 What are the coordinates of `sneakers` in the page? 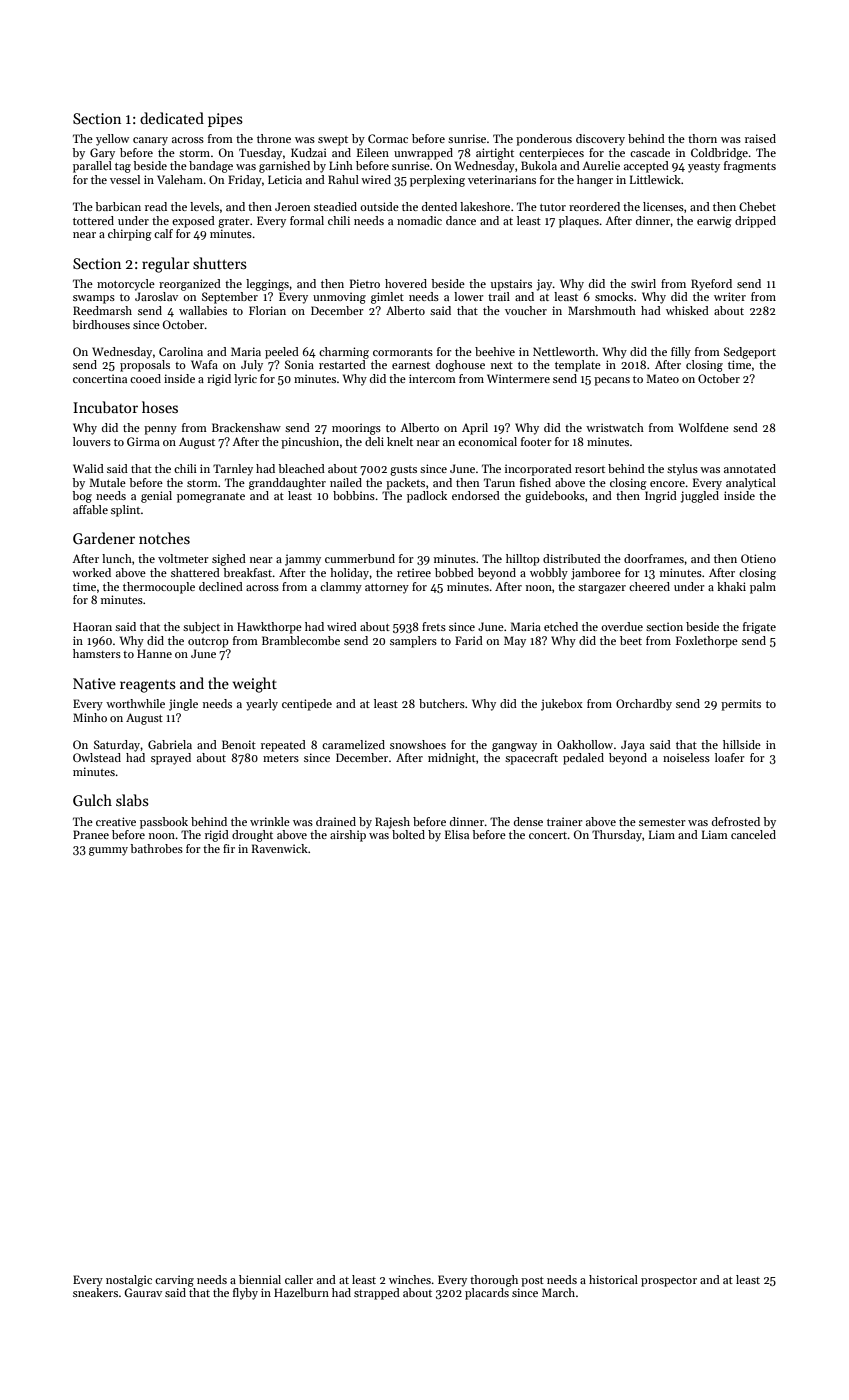 It's located at (95, 1292).
